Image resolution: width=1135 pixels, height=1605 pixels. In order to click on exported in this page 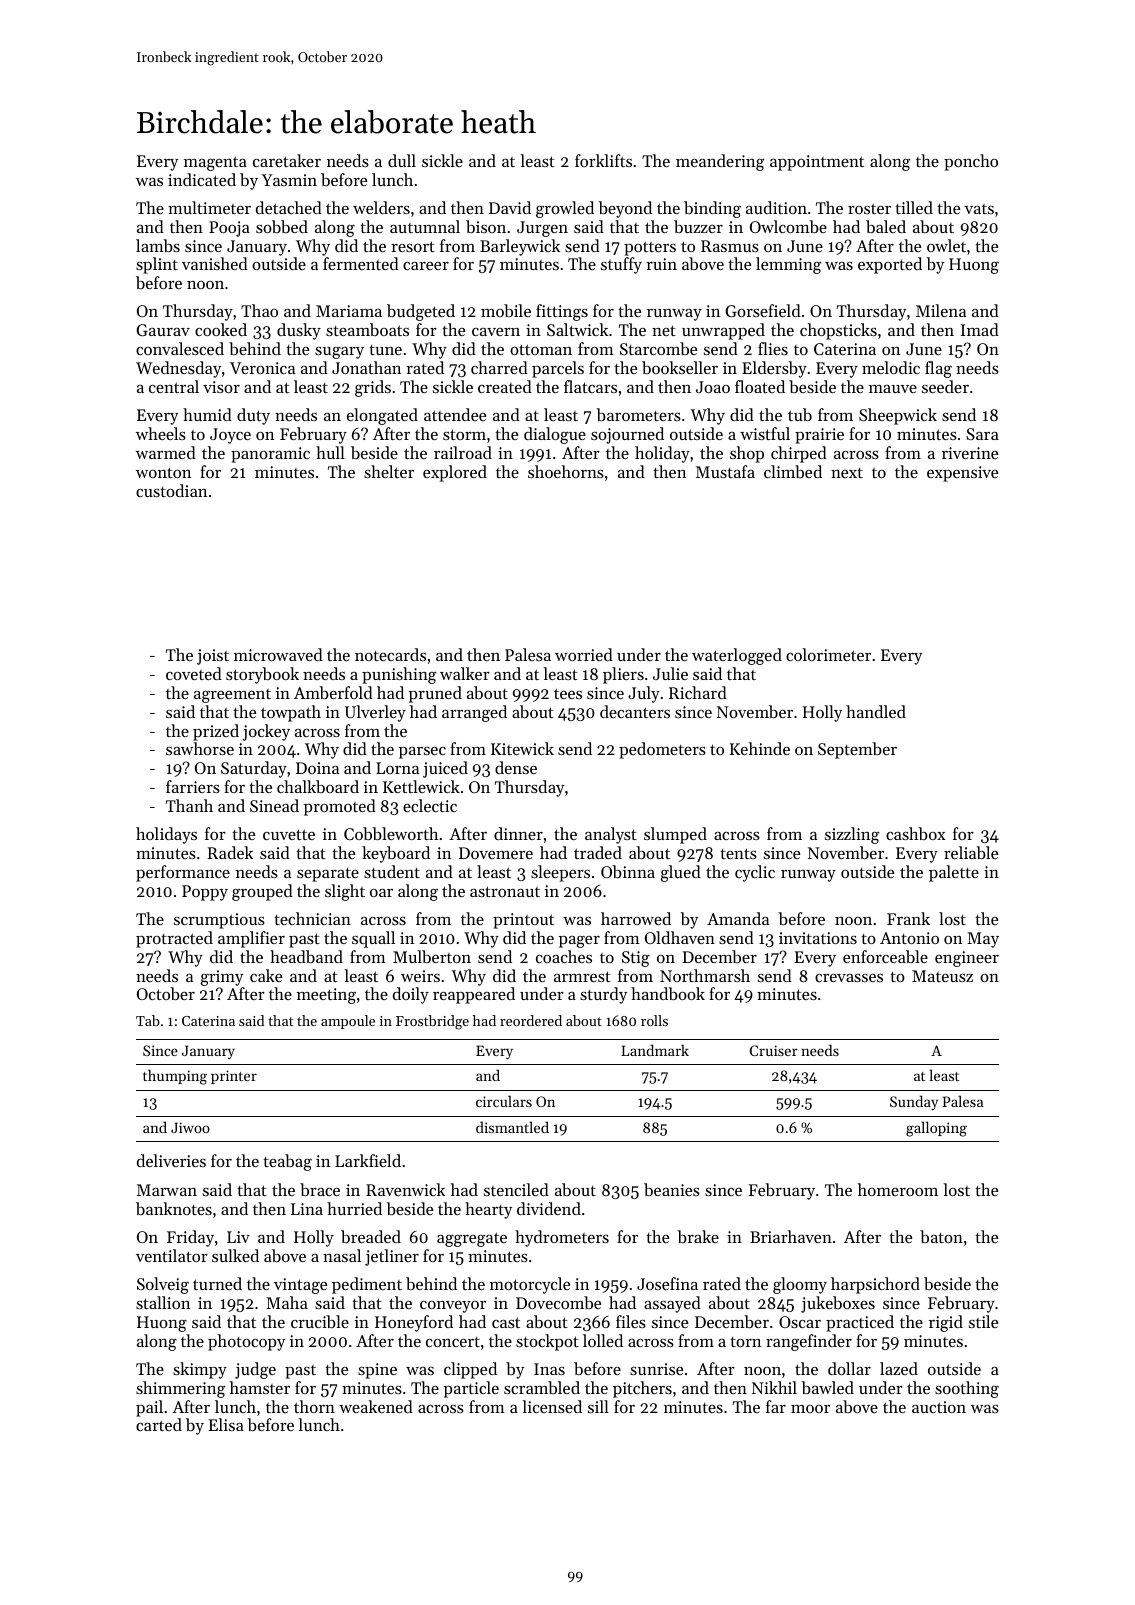, I will do `click(890, 265)`.
